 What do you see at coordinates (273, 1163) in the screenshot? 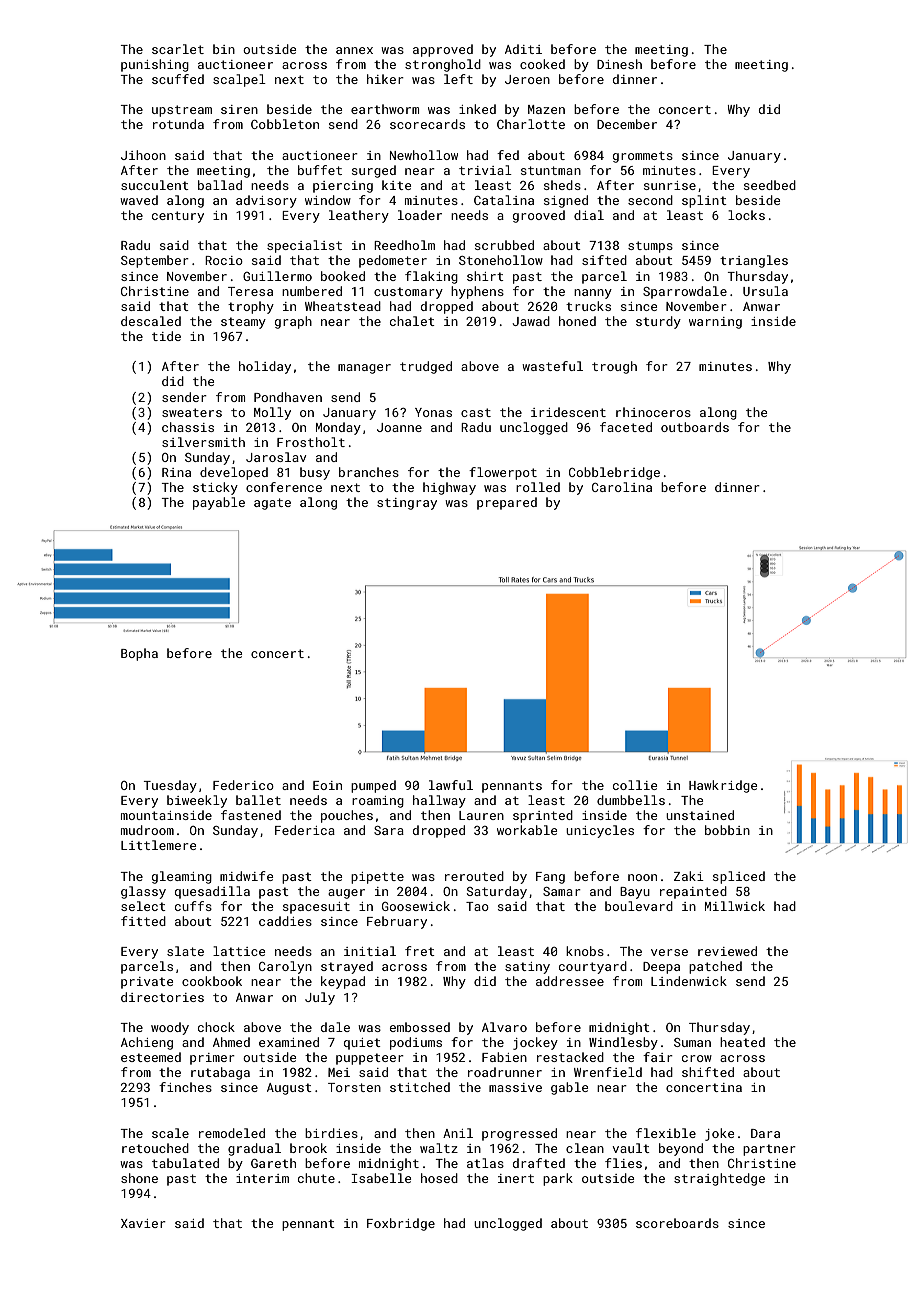
I see `Gareth` at bounding box center [273, 1163].
